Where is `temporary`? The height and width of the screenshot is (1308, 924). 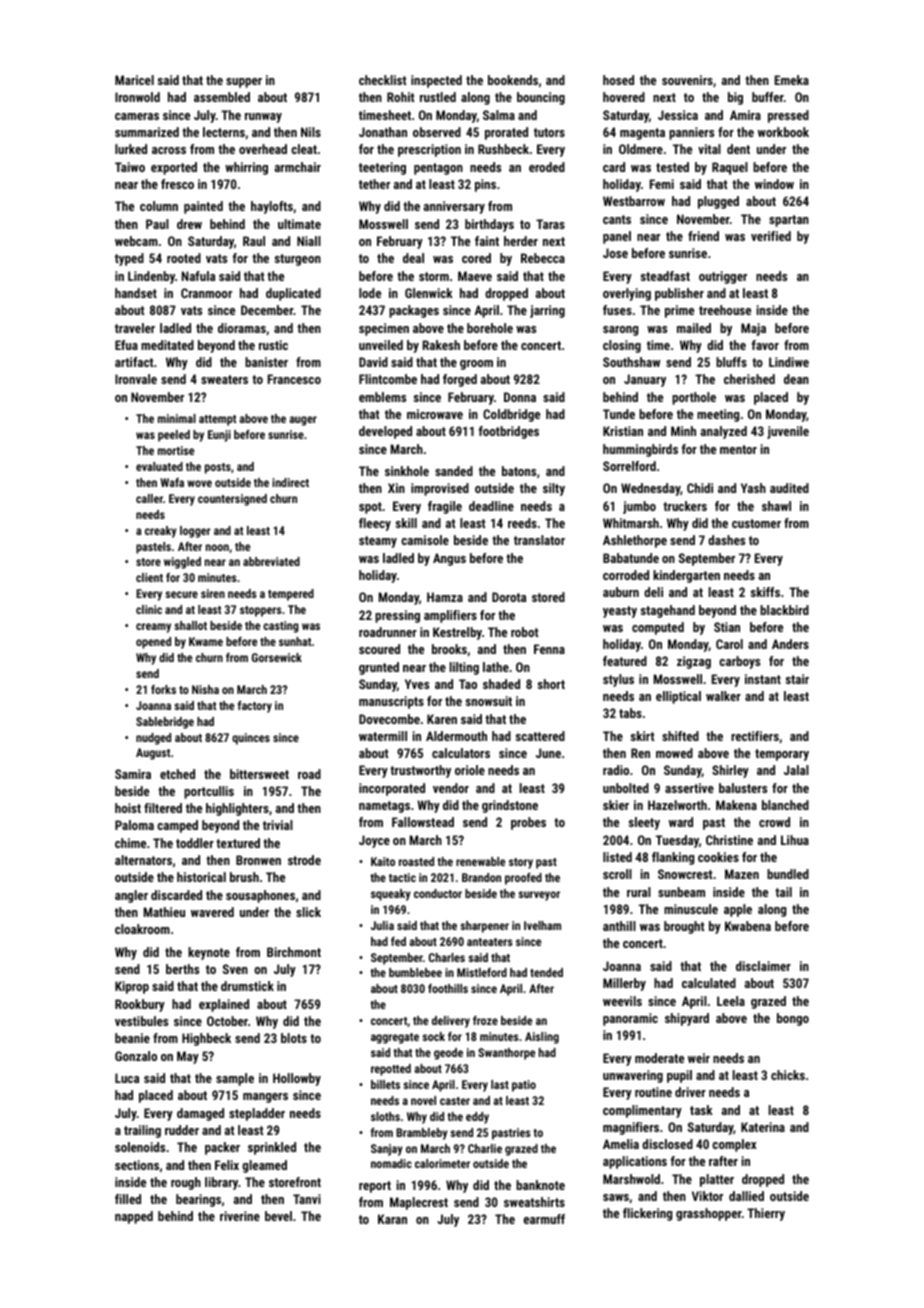 temporary is located at coordinates (782, 755).
